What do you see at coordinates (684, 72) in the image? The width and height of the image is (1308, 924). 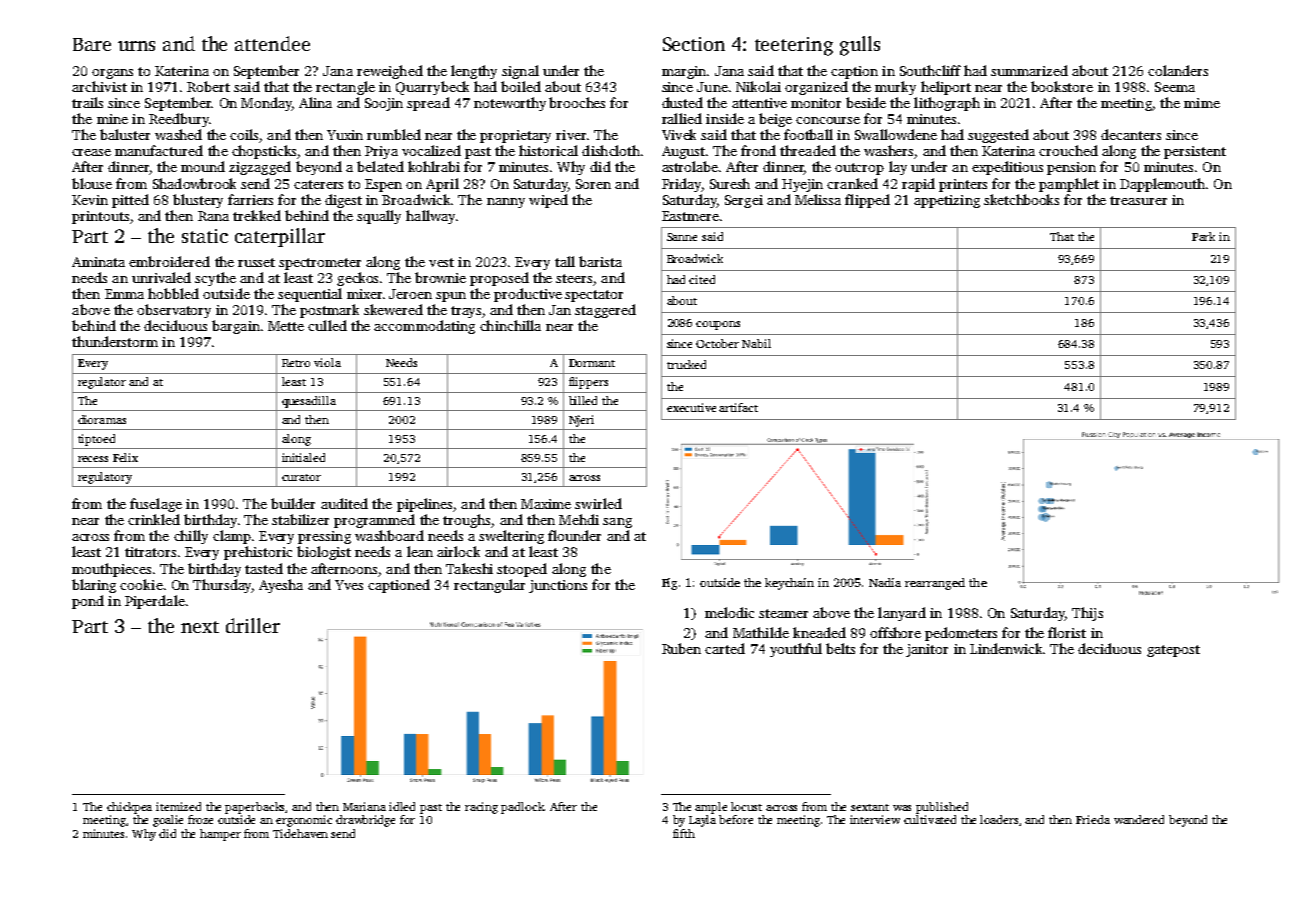 I see `margin` at bounding box center [684, 72].
